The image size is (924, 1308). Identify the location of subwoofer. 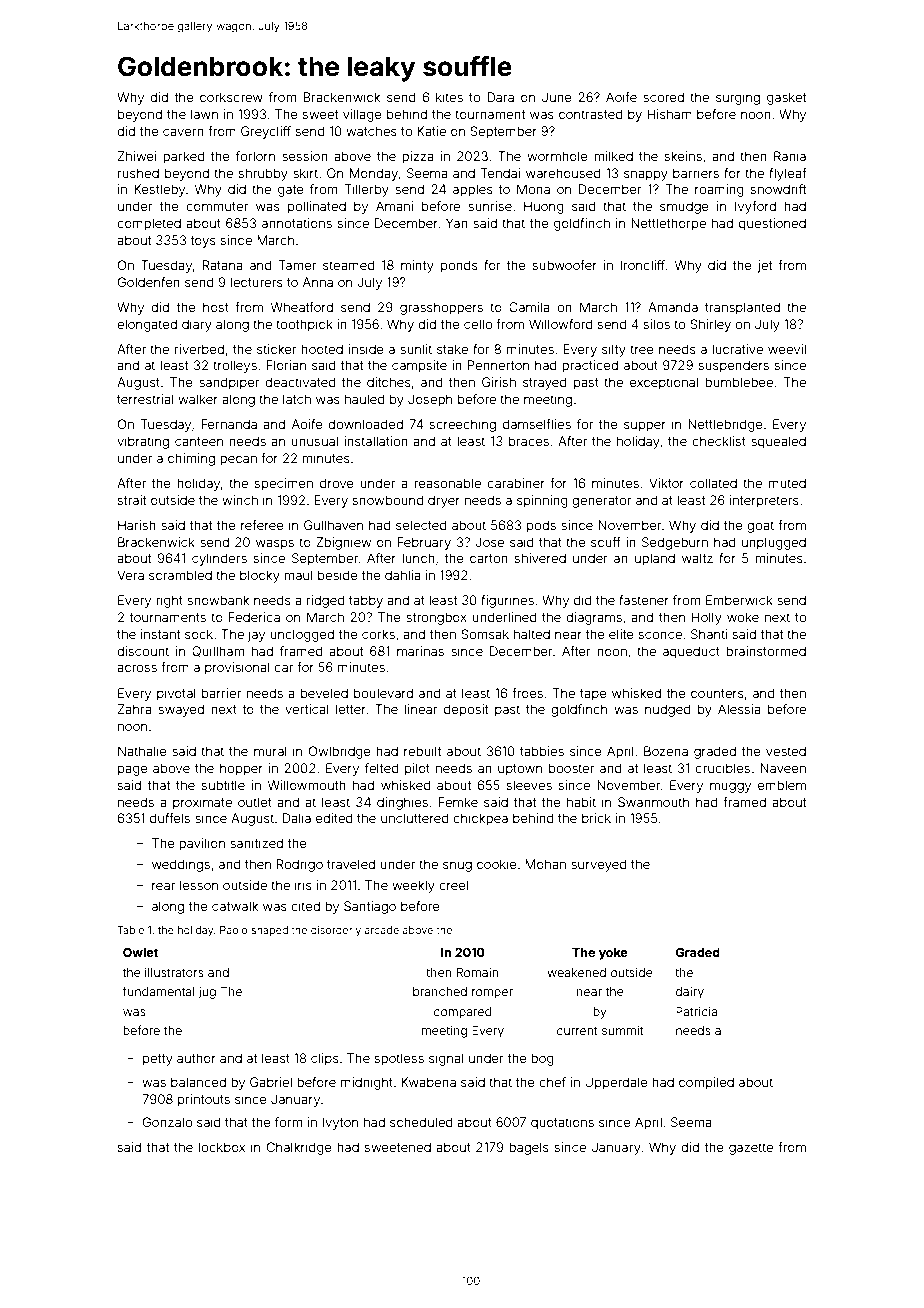
(565, 265).
